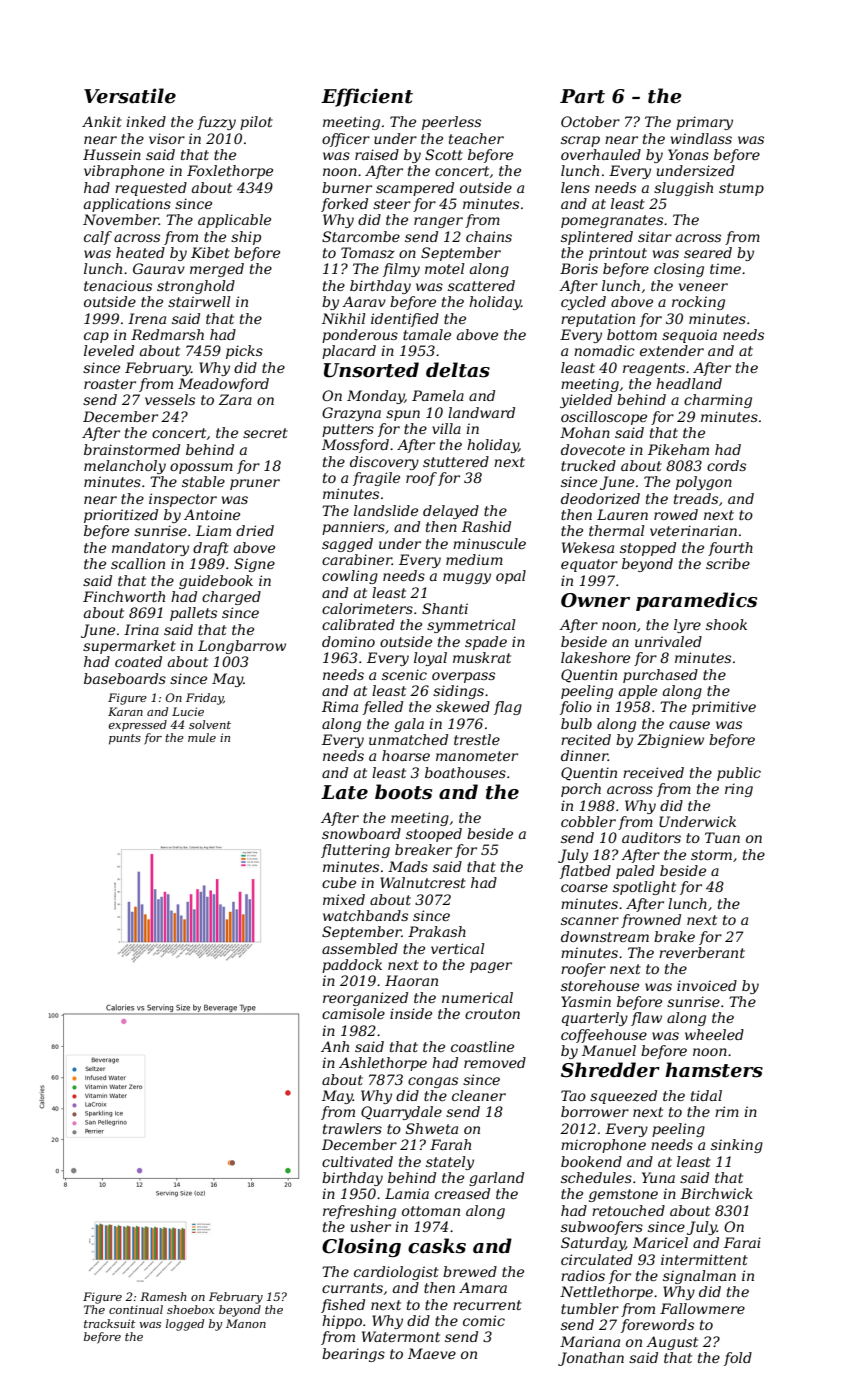  Describe the element at coordinates (581, 790) in the page. I see `porch` at that location.
